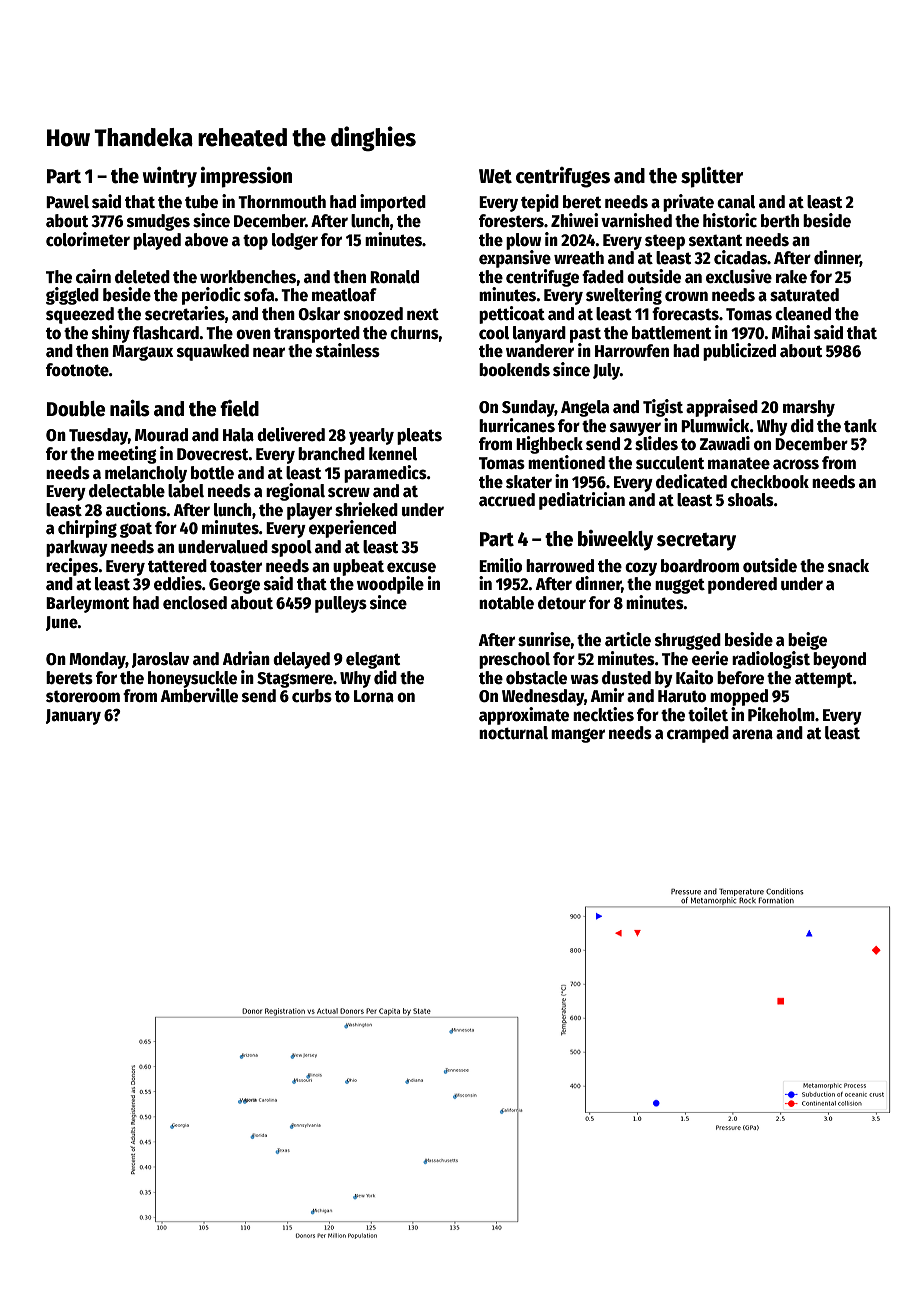 The width and height of the page is (924, 1308). Describe the element at coordinates (686, 296) in the page. I see `crown` at that location.
